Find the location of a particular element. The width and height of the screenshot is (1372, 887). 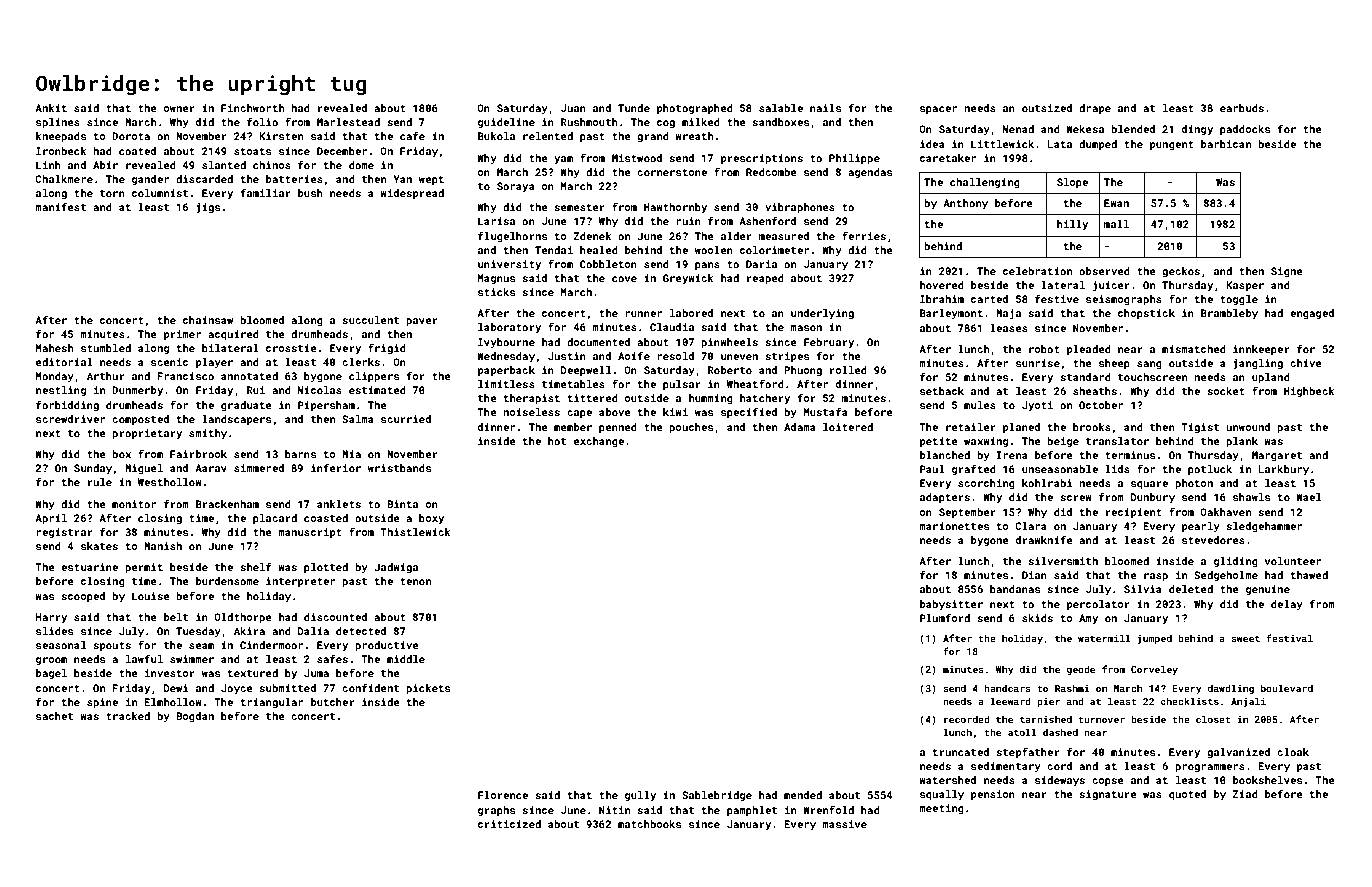

sachet is located at coordinates (54, 716).
